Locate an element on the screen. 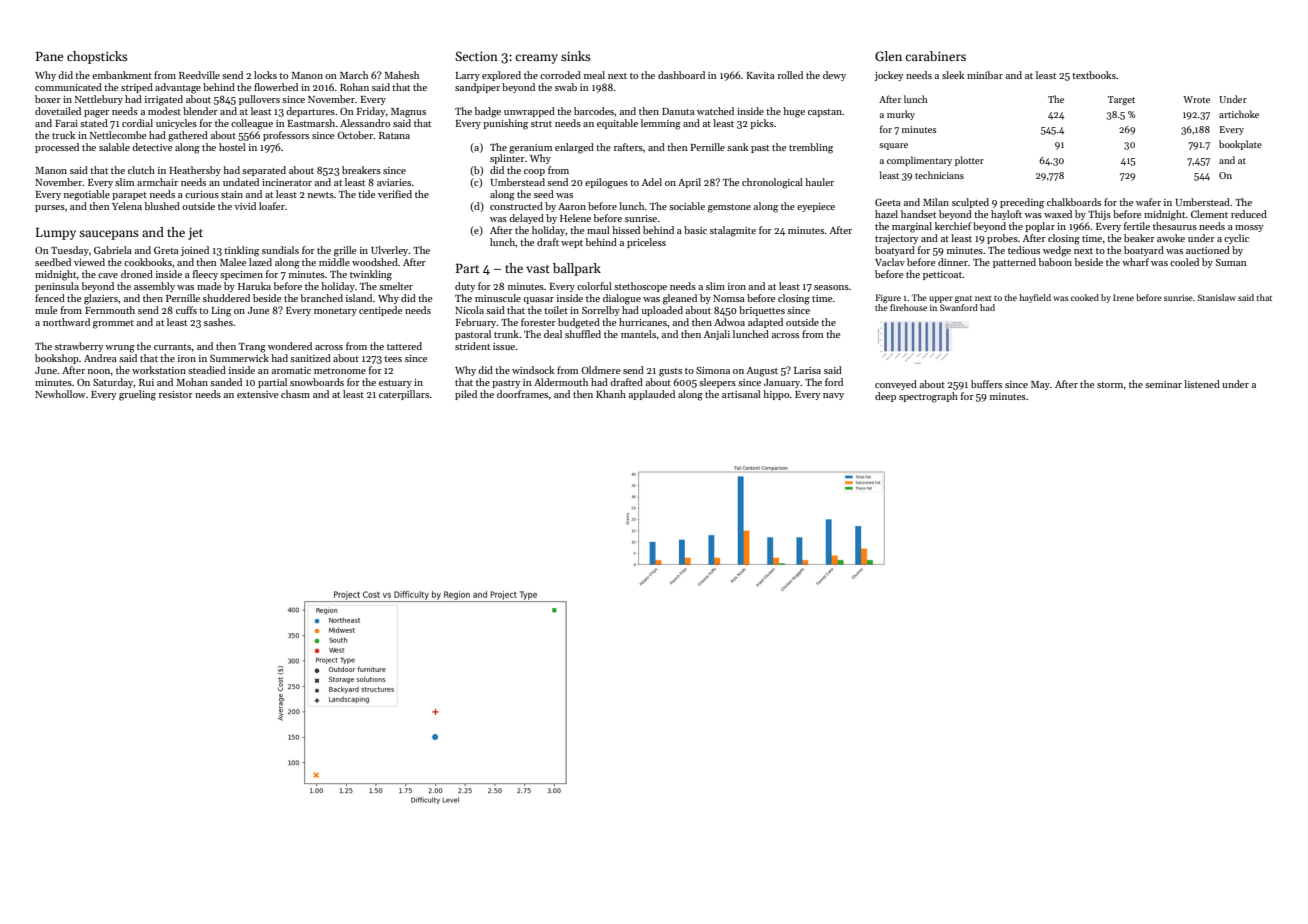 This screenshot has height=924, width=1308. murky is located at coordinates (901, 115).
